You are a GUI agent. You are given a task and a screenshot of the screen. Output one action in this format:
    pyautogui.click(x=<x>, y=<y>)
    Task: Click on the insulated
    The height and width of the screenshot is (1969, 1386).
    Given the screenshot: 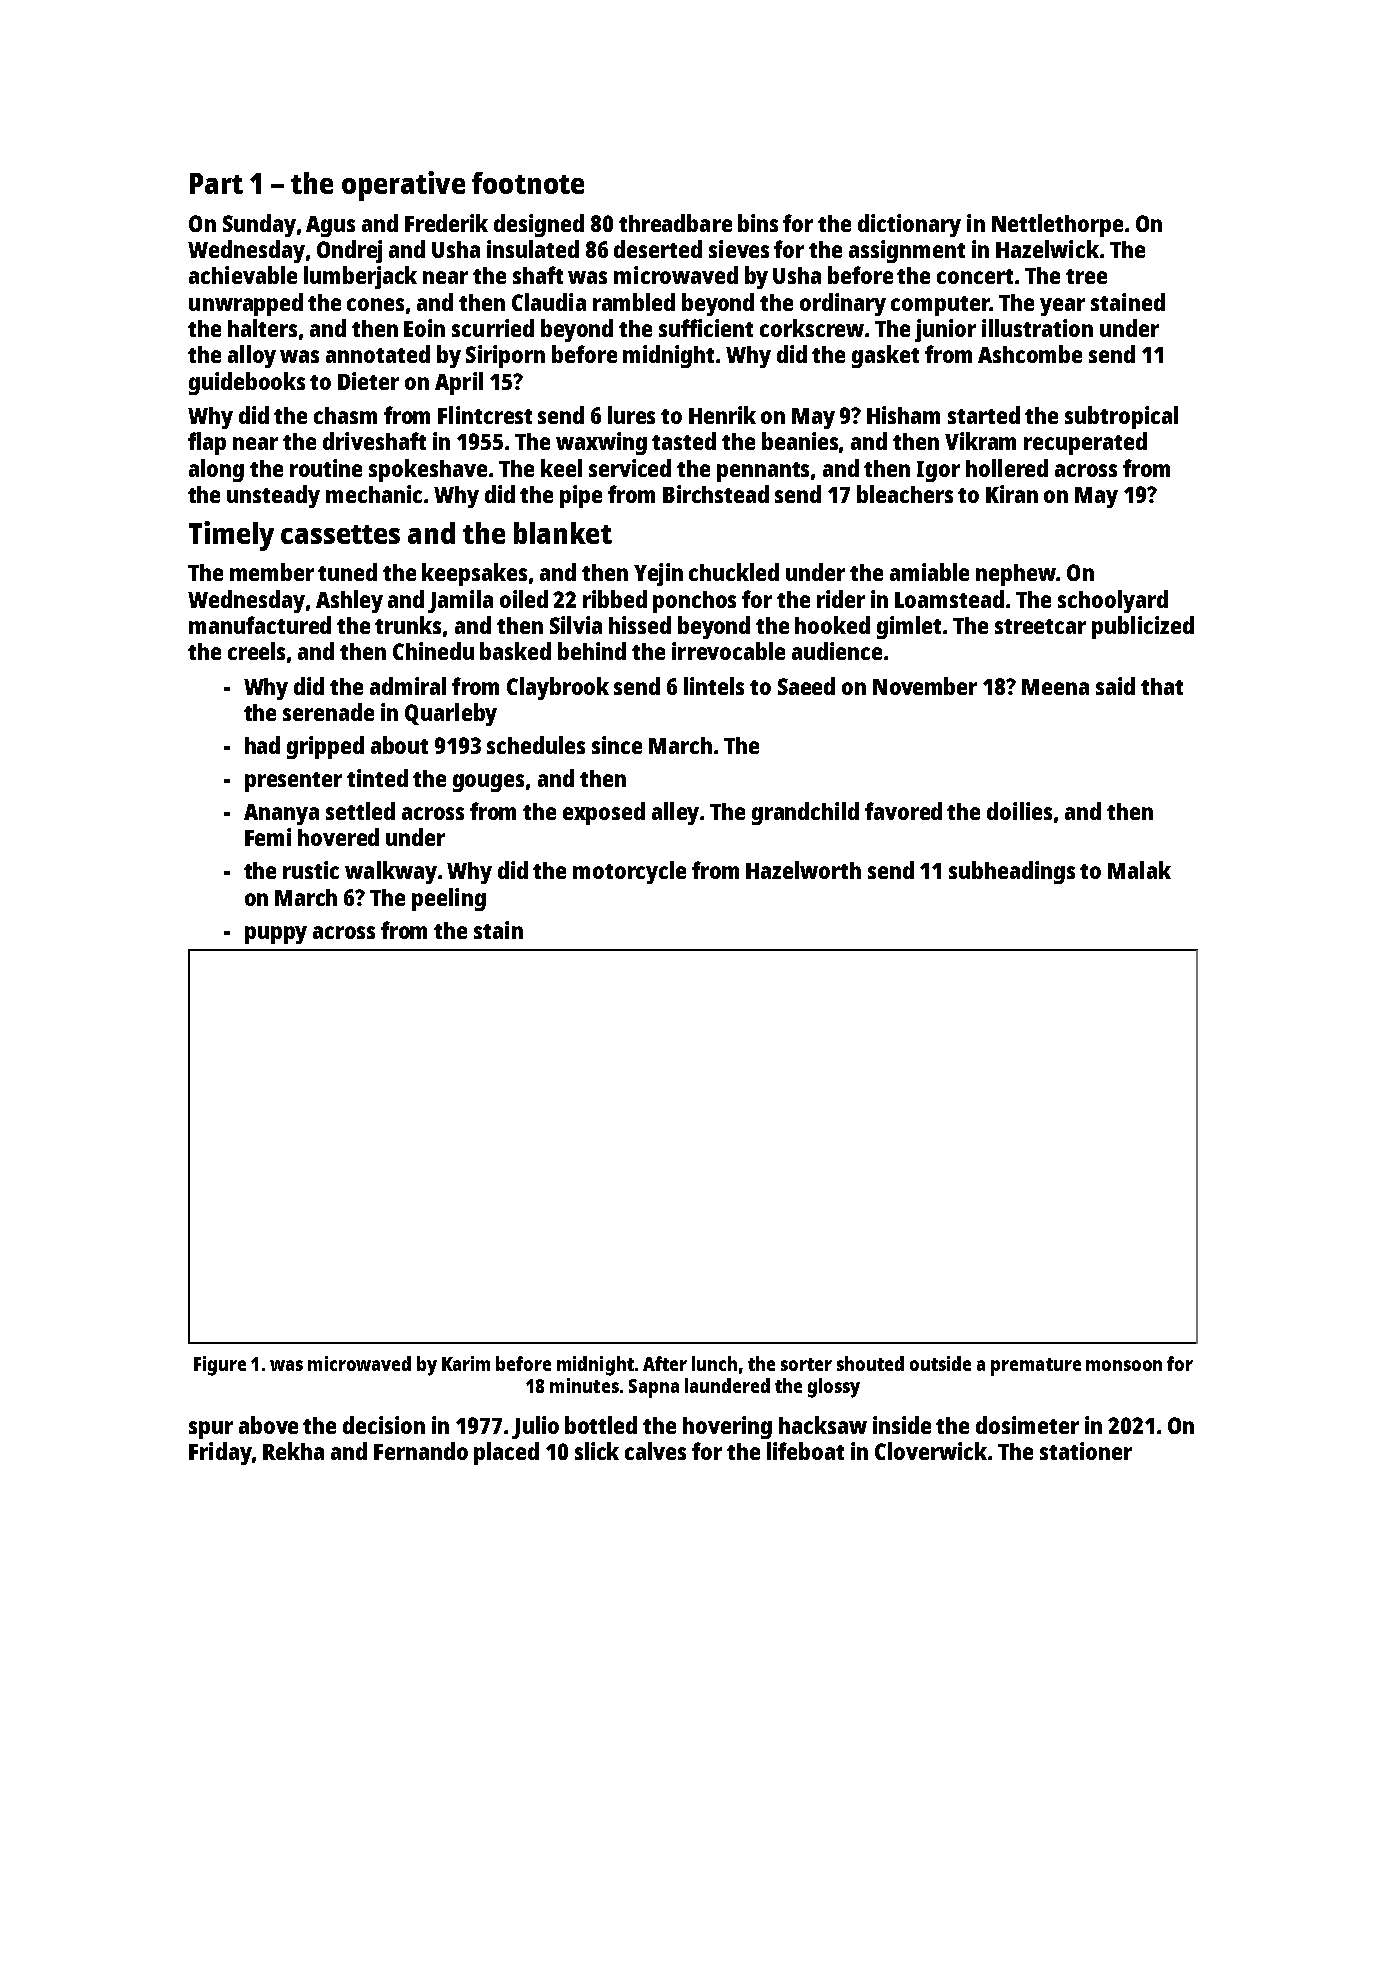 What is the action you would take?
    pyautogui.click(x=533, y=249)
